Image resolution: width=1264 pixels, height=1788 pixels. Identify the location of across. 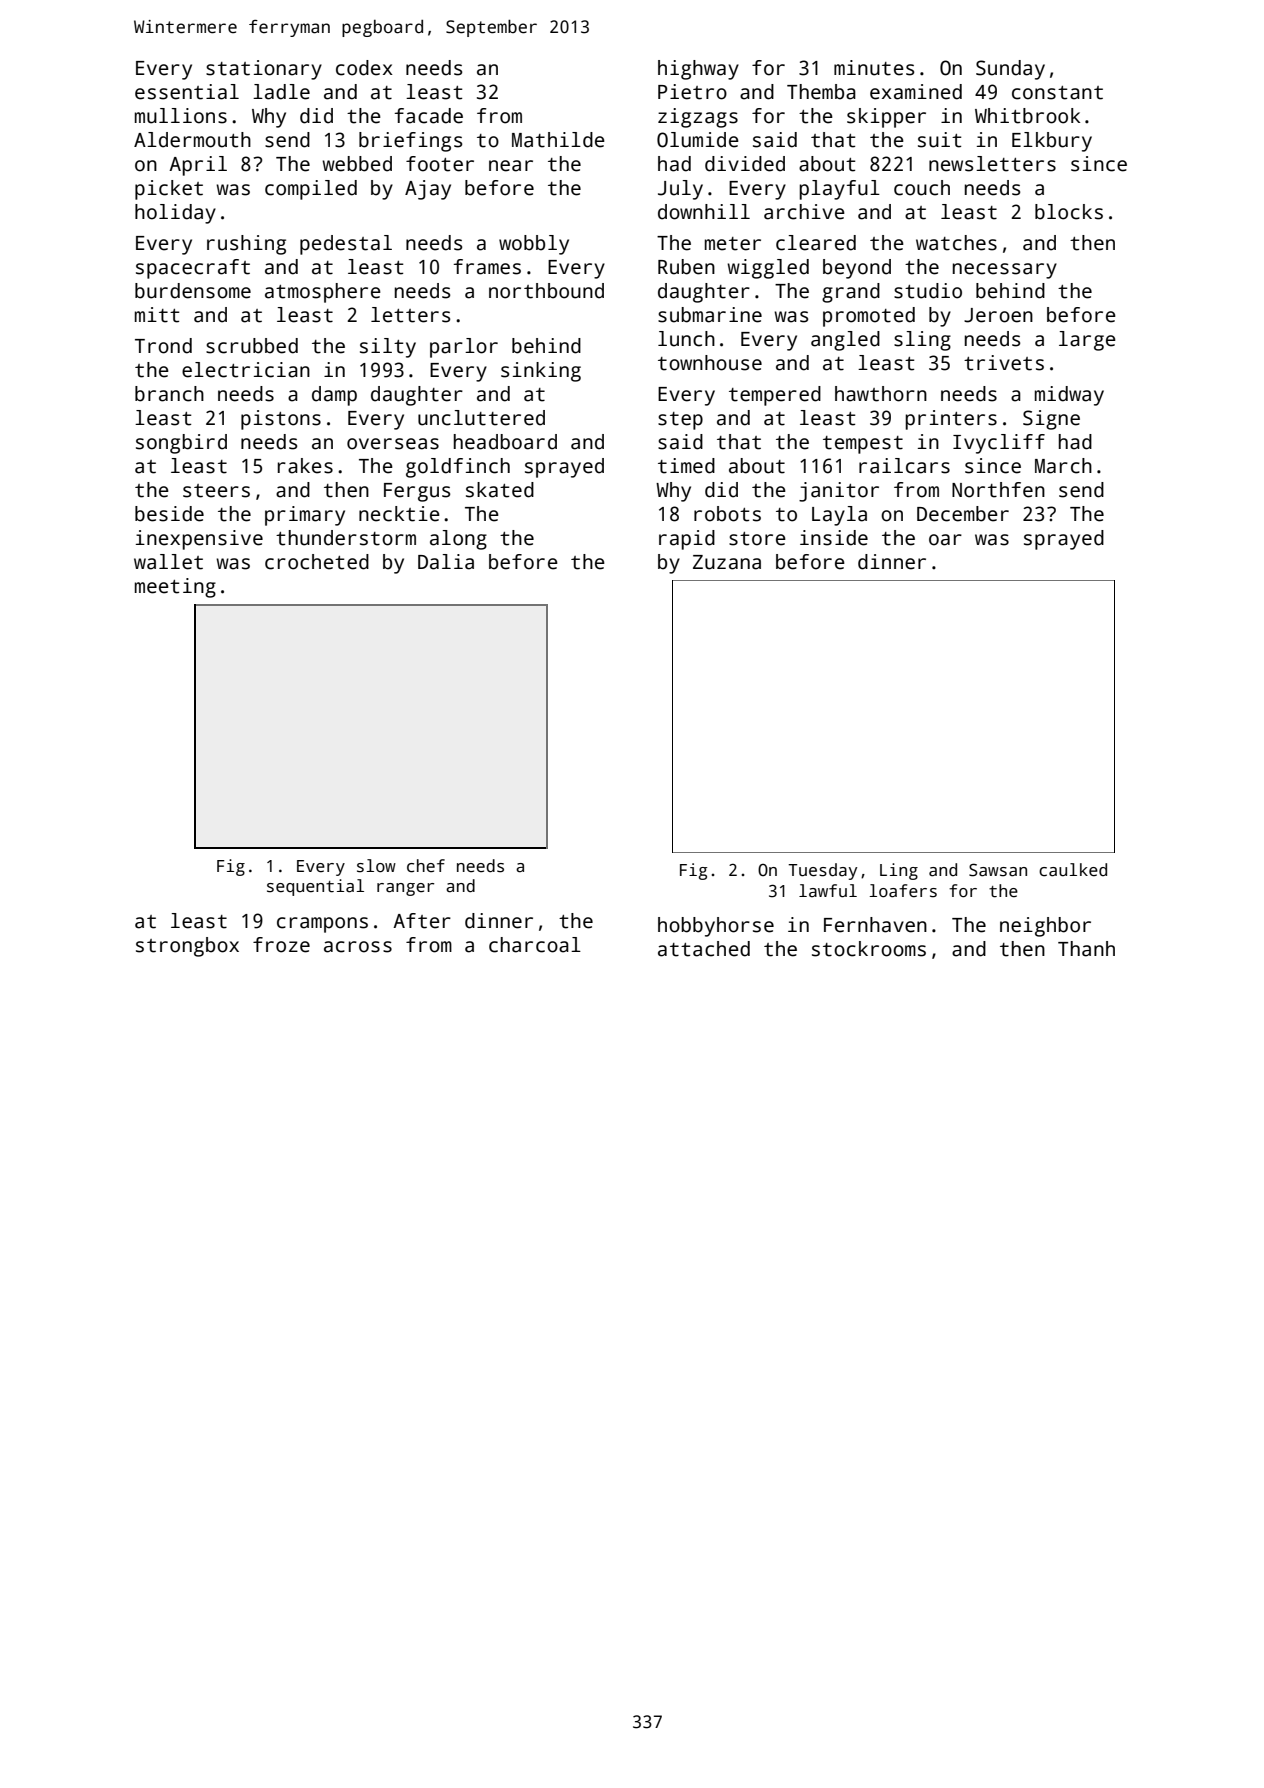
(358, 947).
